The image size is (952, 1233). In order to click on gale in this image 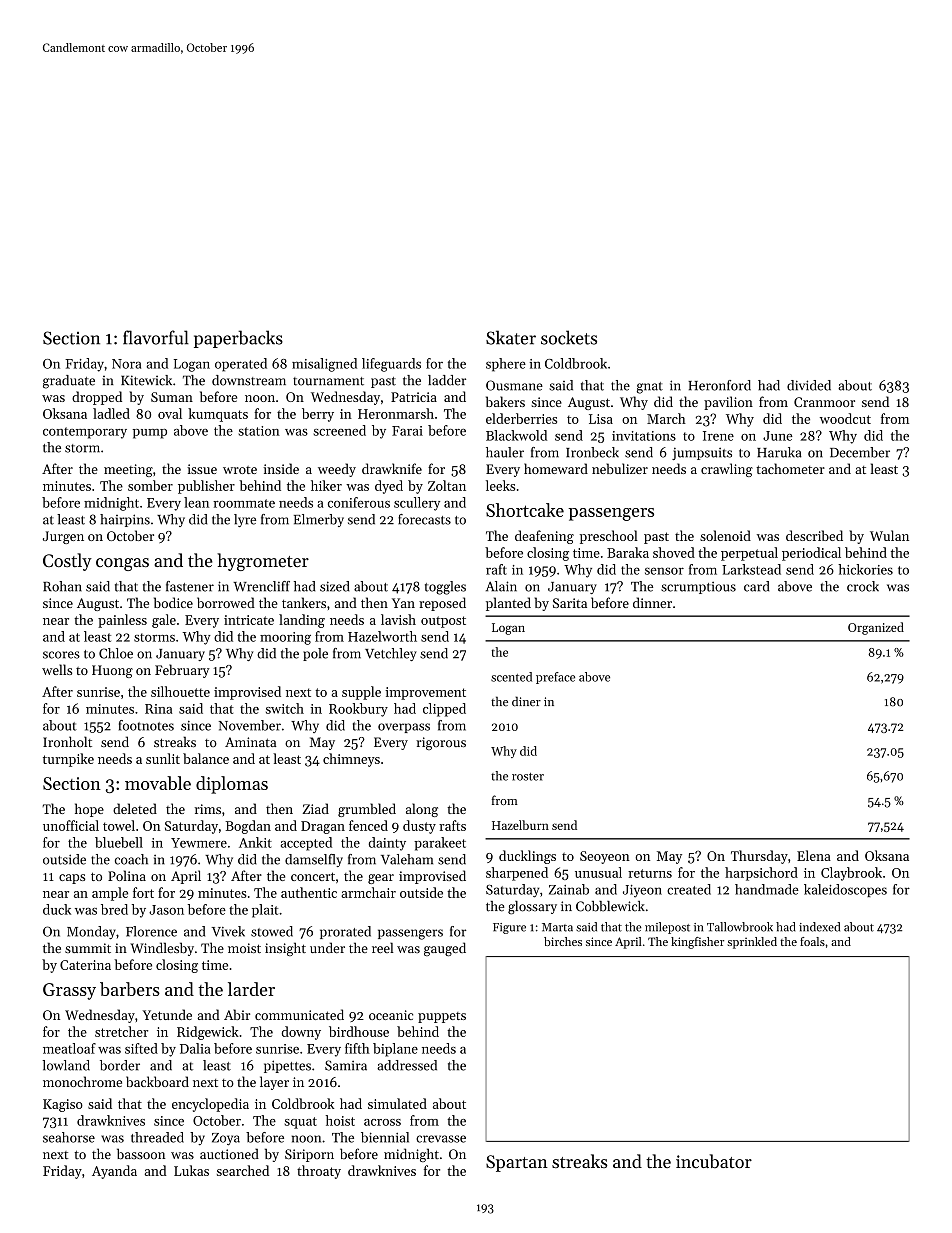, I will do `click(164, 621)`.
